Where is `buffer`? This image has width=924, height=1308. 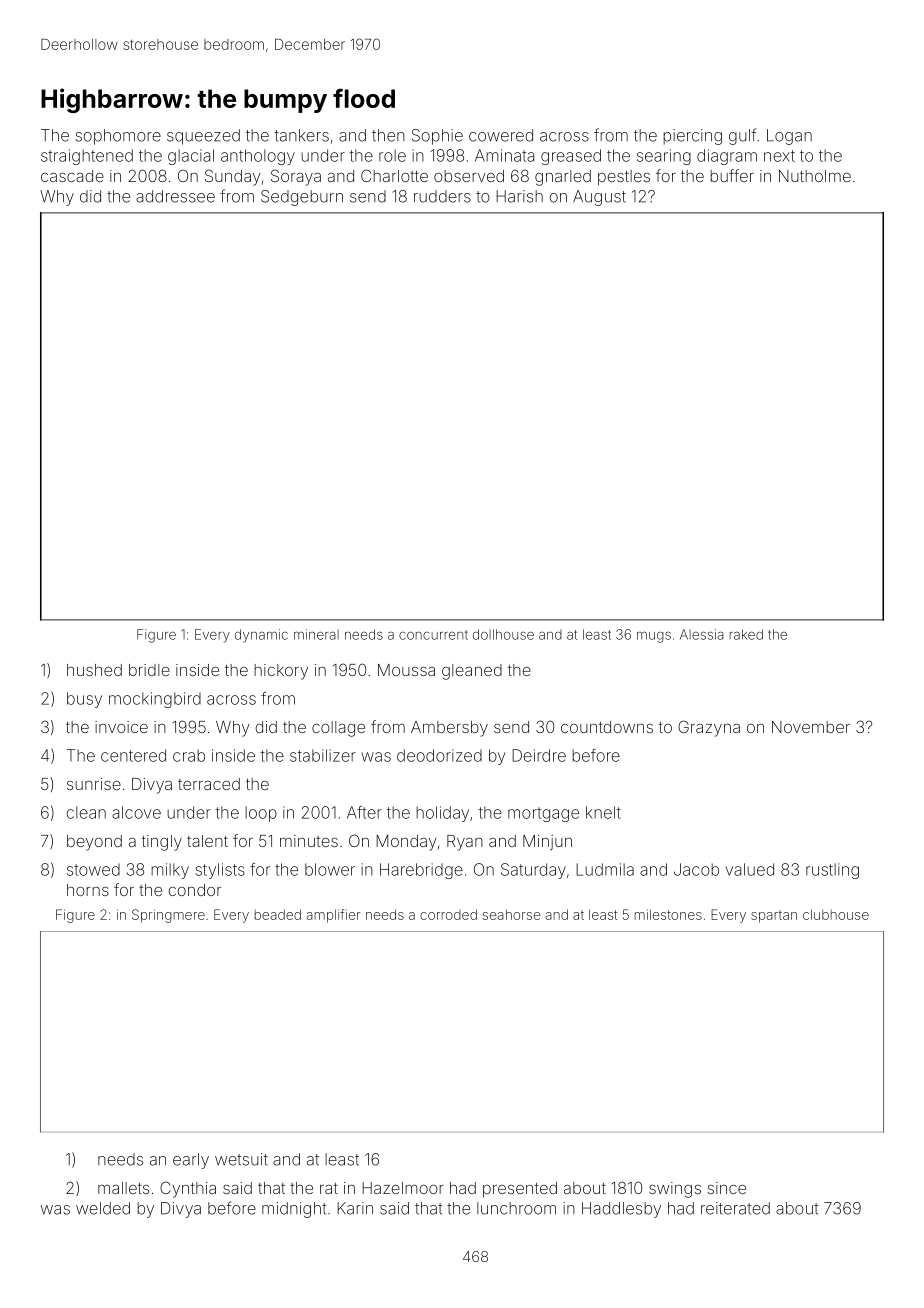
buffer is located at coordinates (732, 175).
